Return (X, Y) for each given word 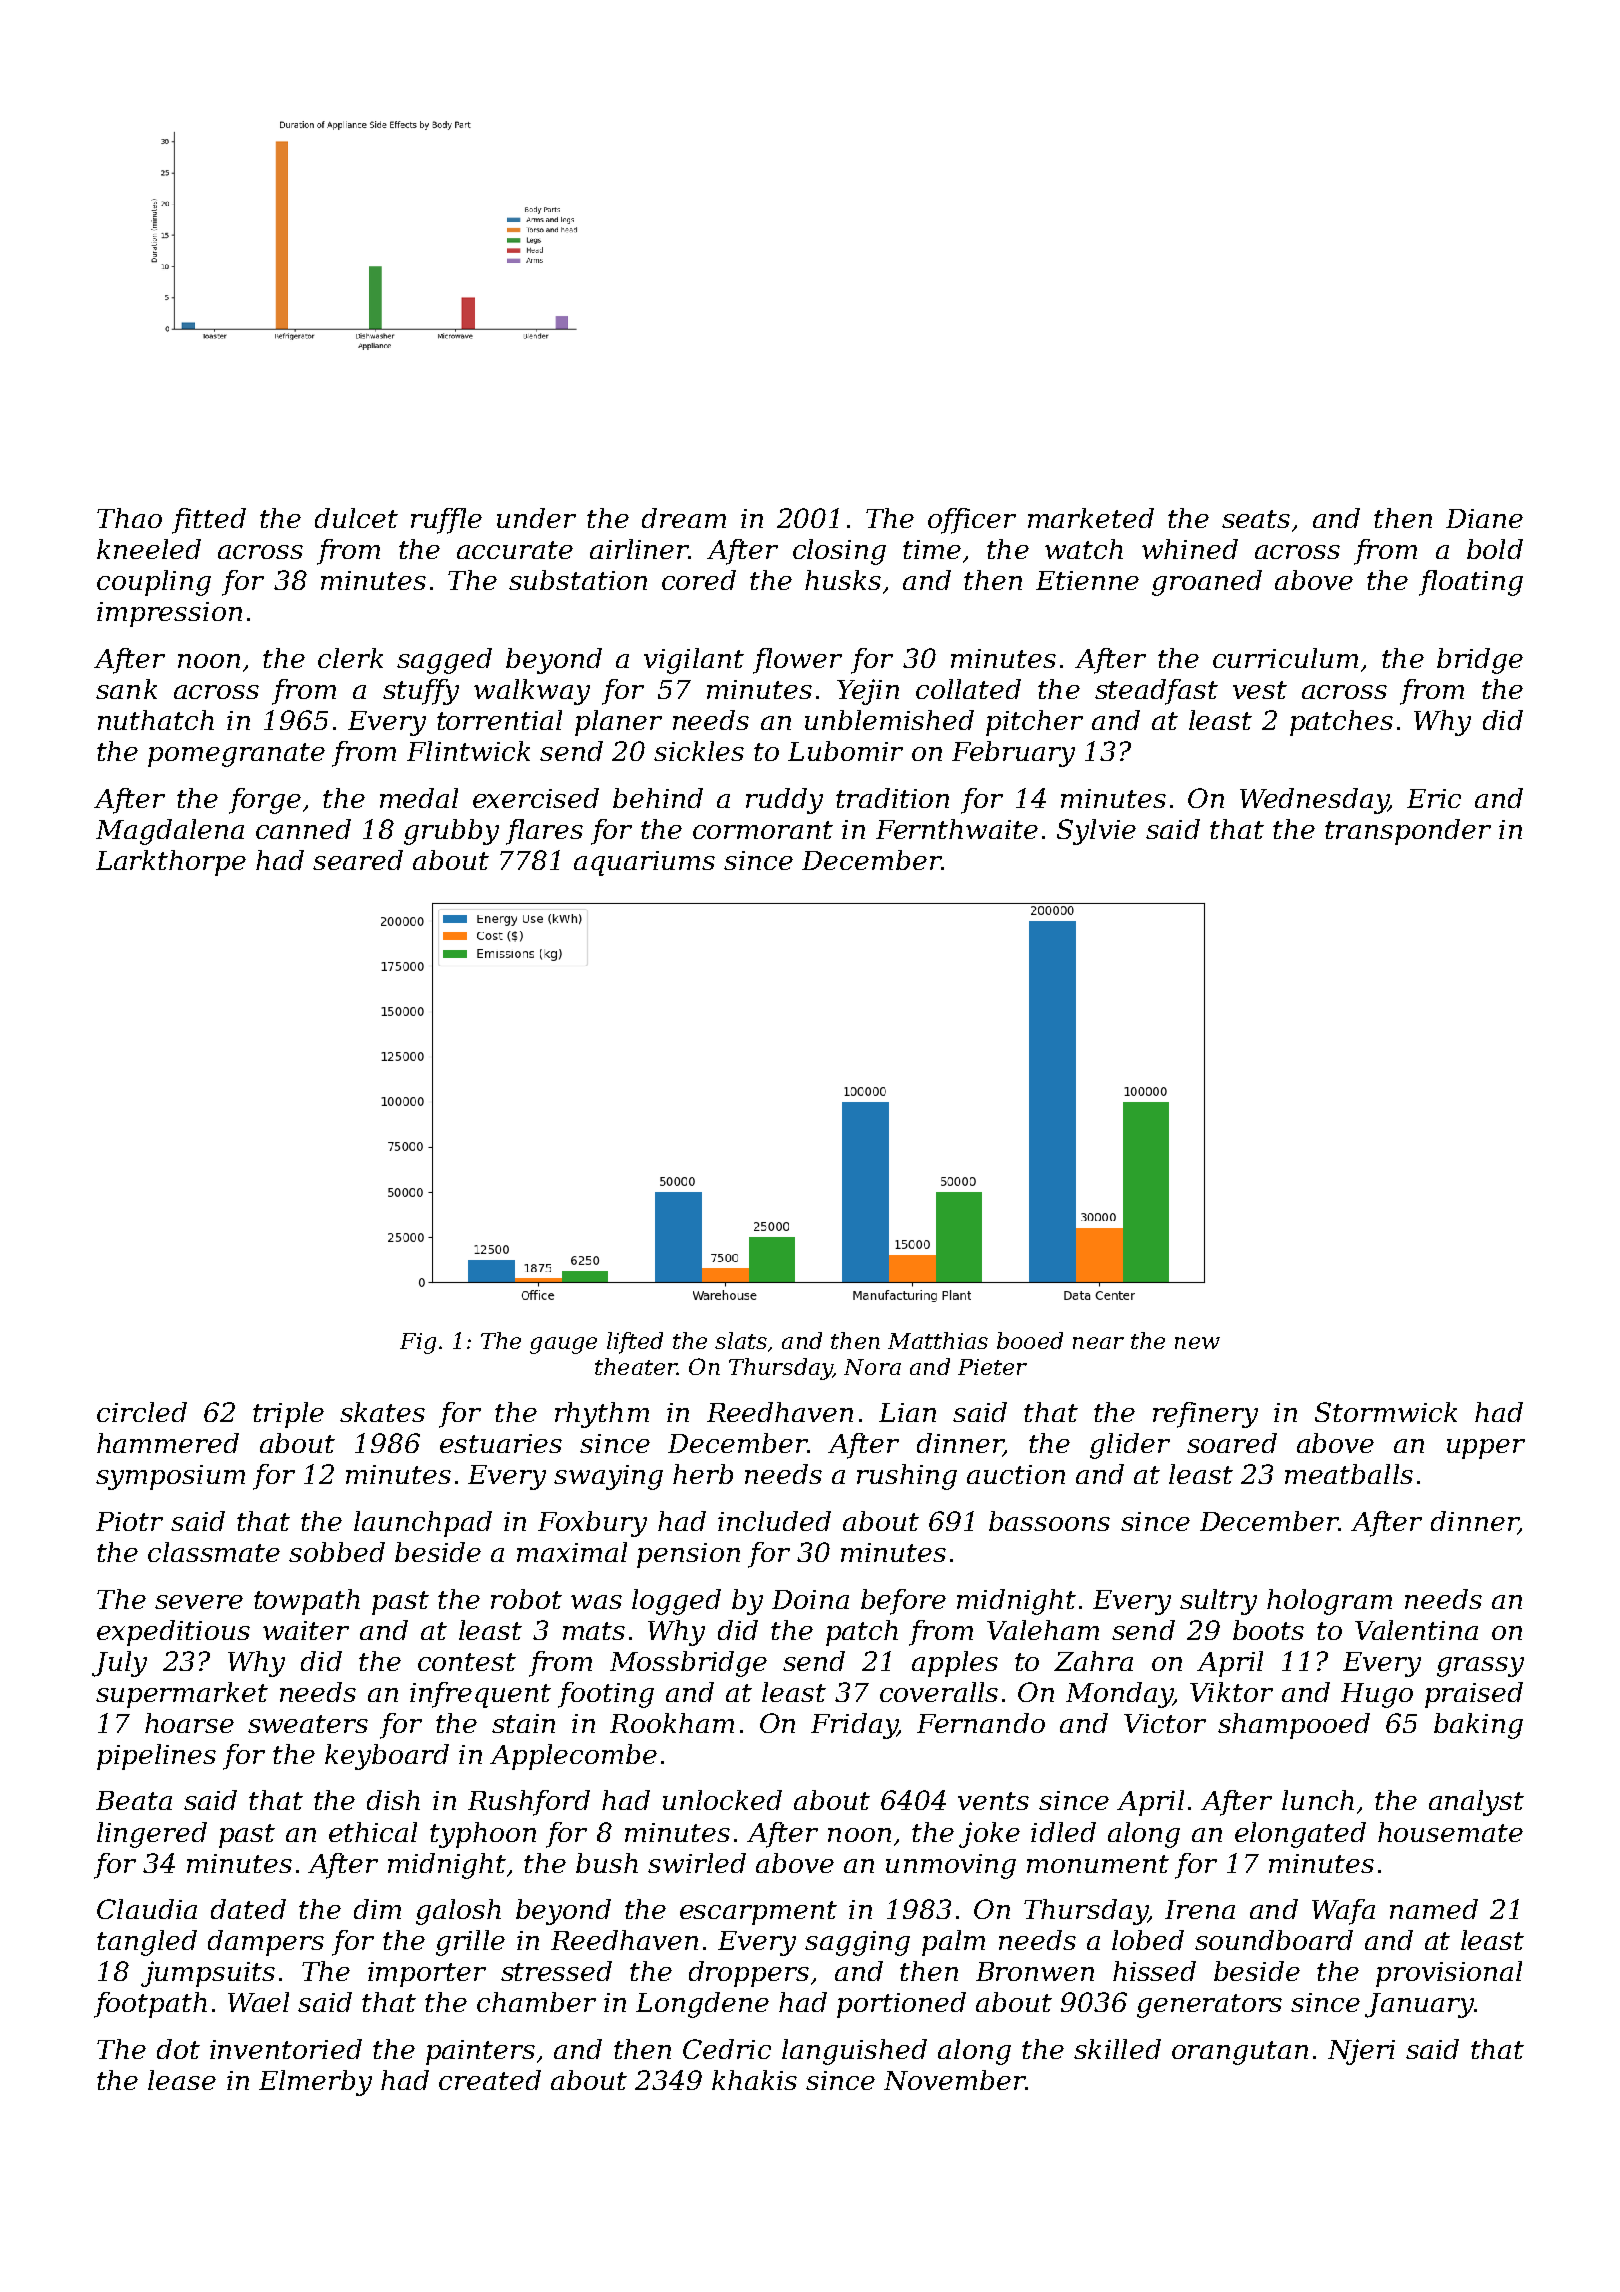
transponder (1408, 832)
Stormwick (1386, 1412)
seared (358, 860)
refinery (1205, 1415)
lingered (152, 1835)
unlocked (722, 1800)
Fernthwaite (957, 829)
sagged (444, 661)
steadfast (1156, 692)
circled (142, 1412)
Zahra (1093, 1661)
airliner (639, 549)
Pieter (992, 1367)
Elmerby (315, 2083)
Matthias (938, 1340)
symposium (170, 1477)
